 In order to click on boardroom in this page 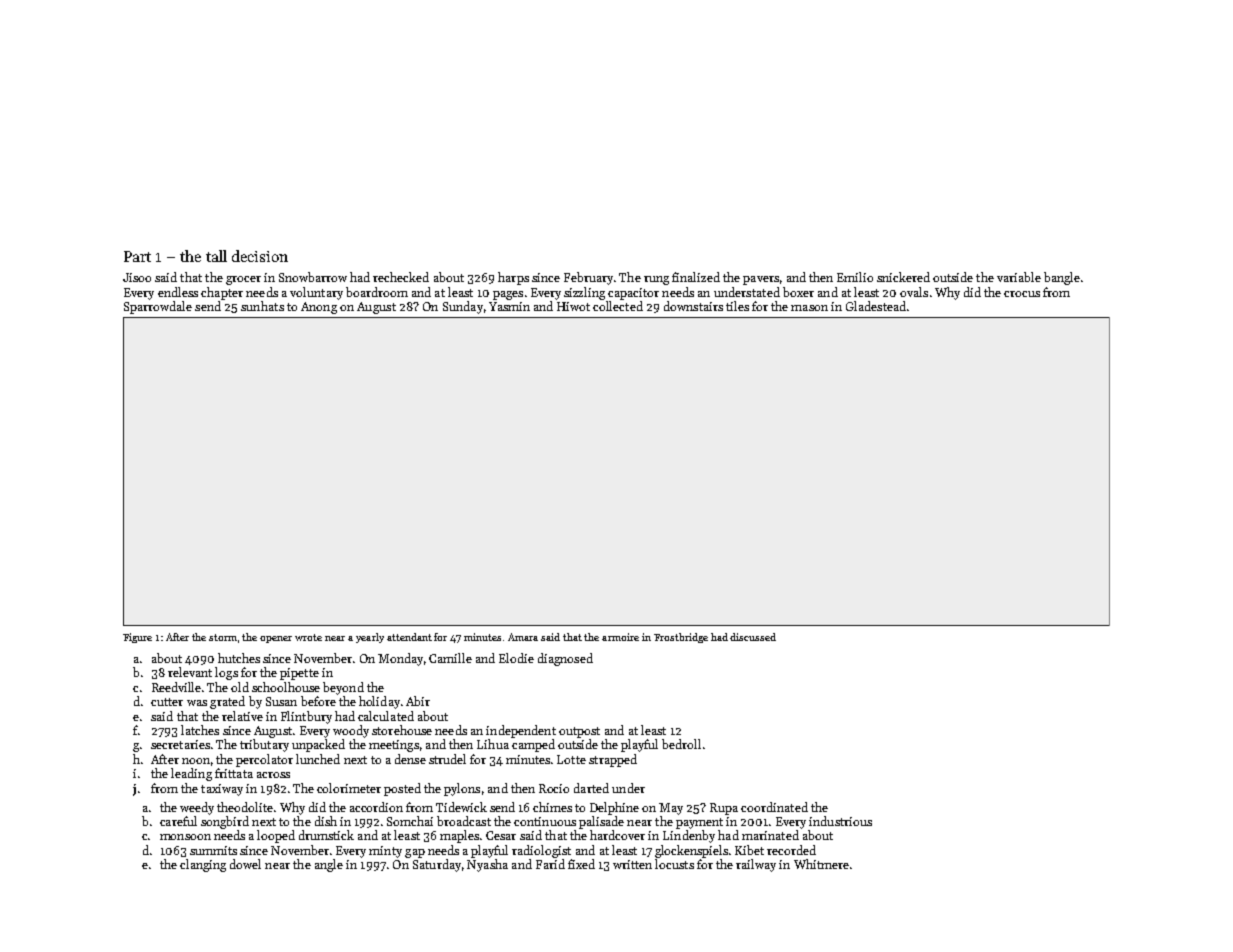, I will do `click(377, 292)`.
